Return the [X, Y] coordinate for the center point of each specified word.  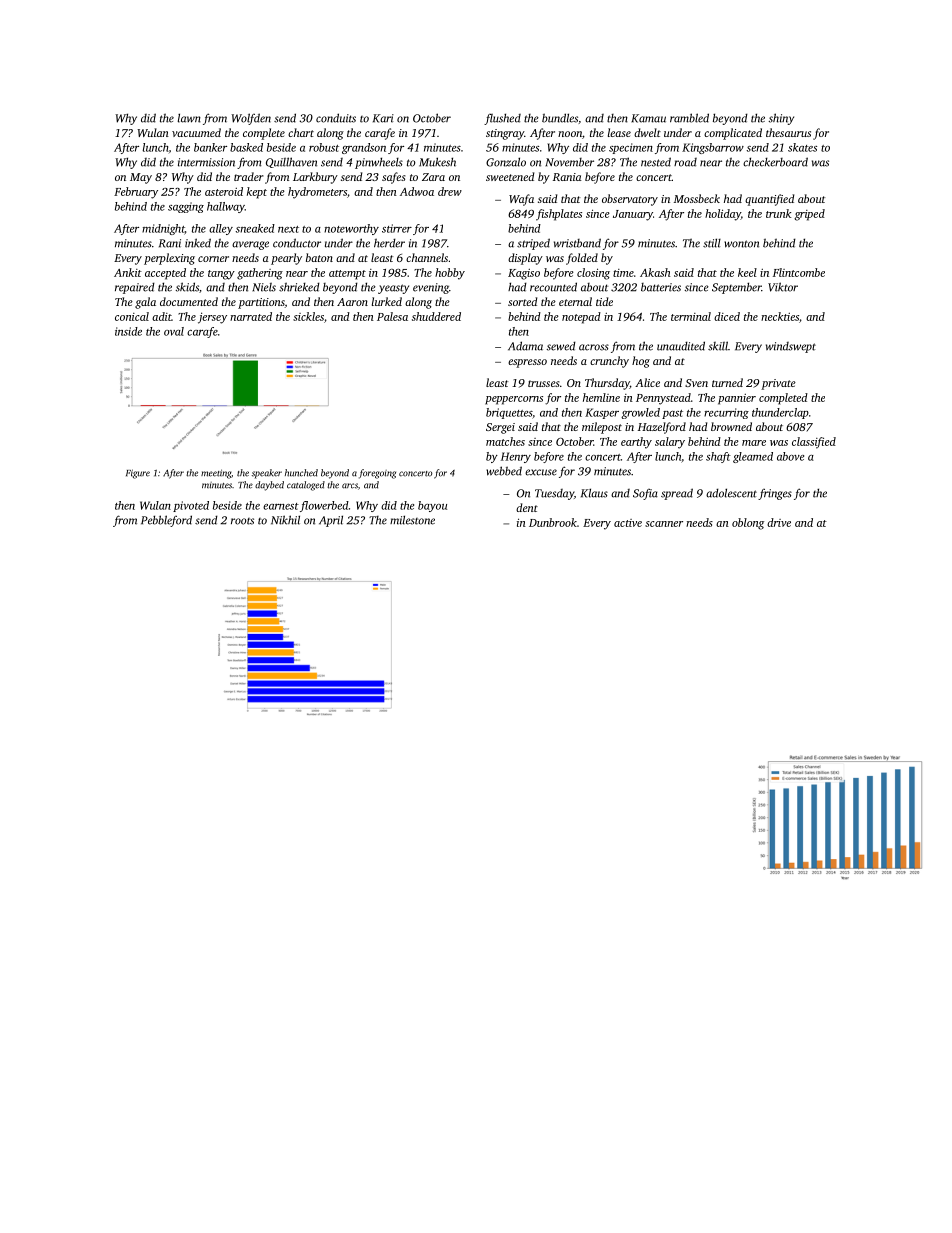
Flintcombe [799, 272]
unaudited [681, 346]
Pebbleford [166, 521]
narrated [251, 316]
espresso [527, 363]
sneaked [255, 228]
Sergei [500, 428]
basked [246, 147]
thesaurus [788, 132]
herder [389, 243]
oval [174, 331]
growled [640, 413]
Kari [383, 118]
